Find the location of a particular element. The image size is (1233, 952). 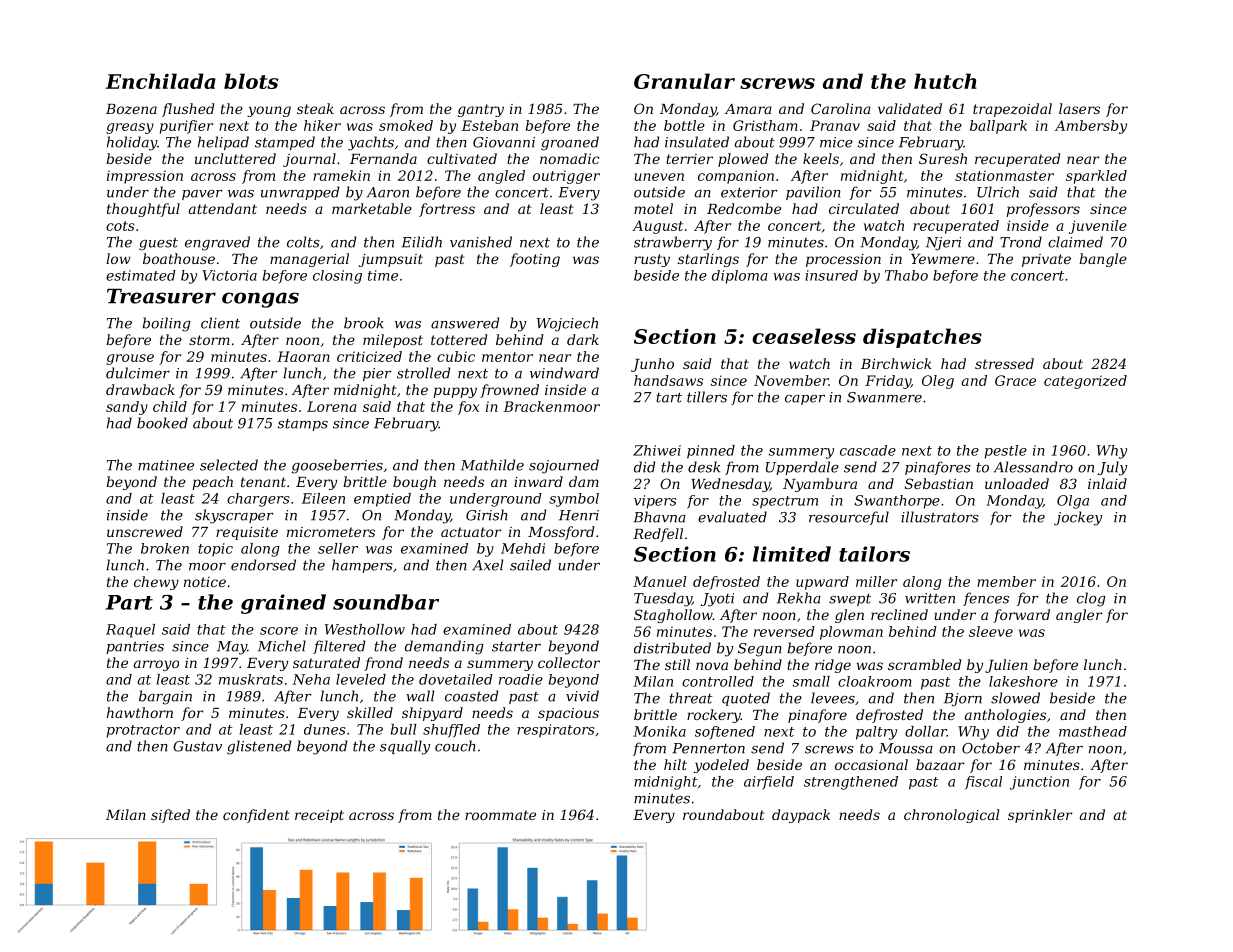

Sebastian is located at coordinates (939, 483).
